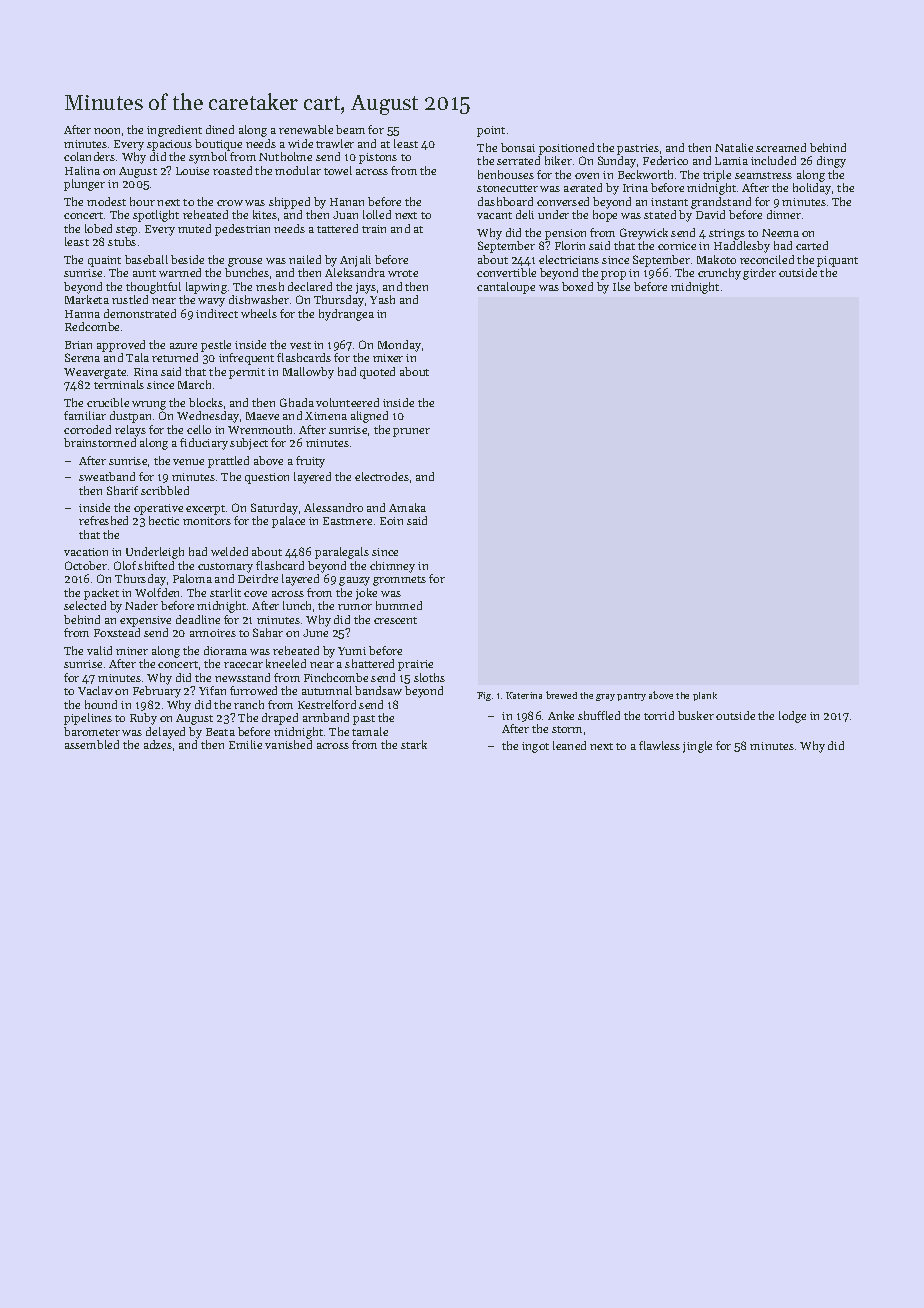 The width and height of the document is (924, 1308). Describe the element at coordinates (158, 744) in the document. I see `adzes` at that location.
